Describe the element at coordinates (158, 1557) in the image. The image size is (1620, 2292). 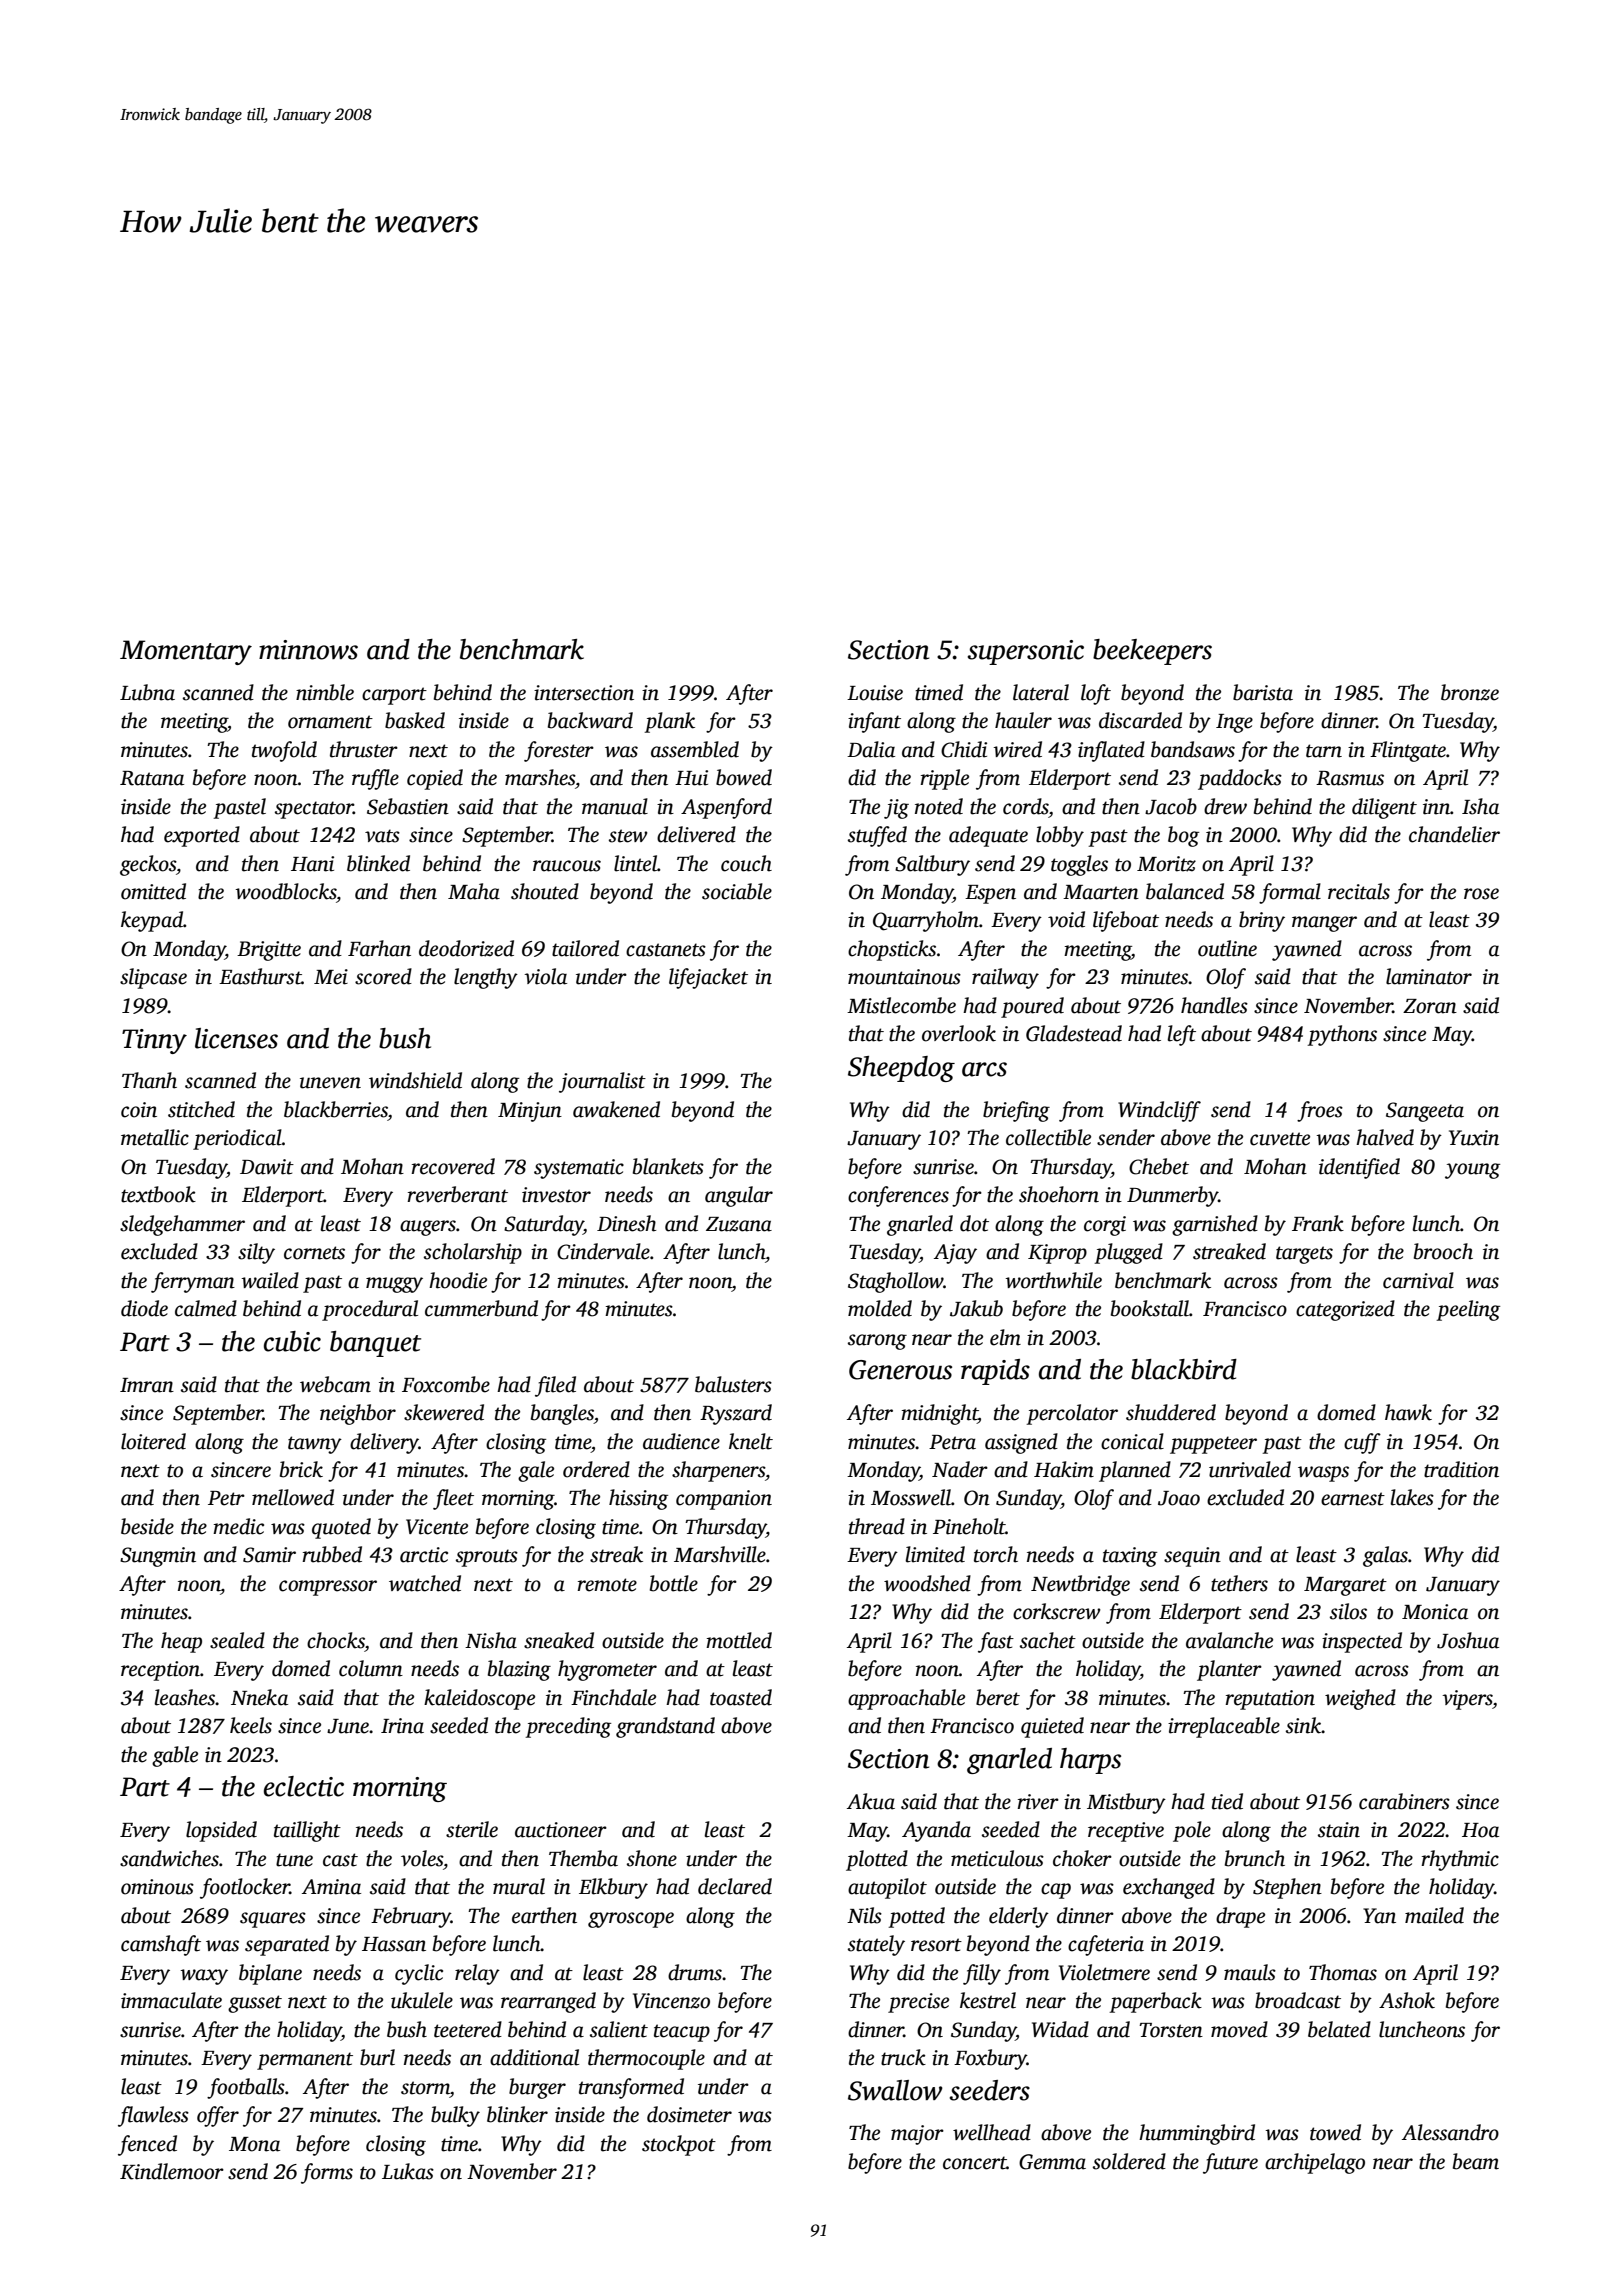
I see `Sungmin` at that location.
